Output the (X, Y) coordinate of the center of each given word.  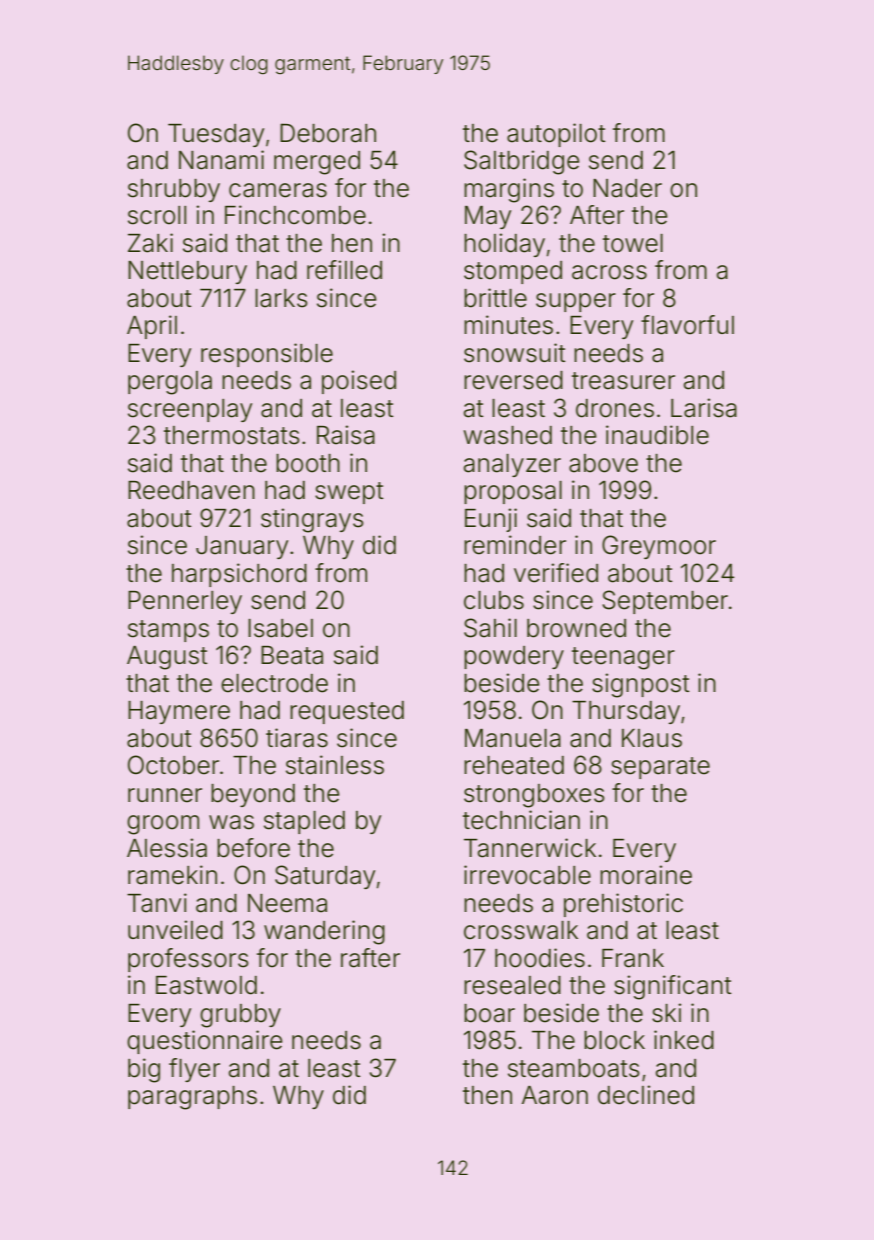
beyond (253, 795)
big (144, 1070)
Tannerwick (530, 848)
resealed (512, 985)
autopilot (556, 135)
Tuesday (216, 135)
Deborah (328, 133)
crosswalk (521, 930)
